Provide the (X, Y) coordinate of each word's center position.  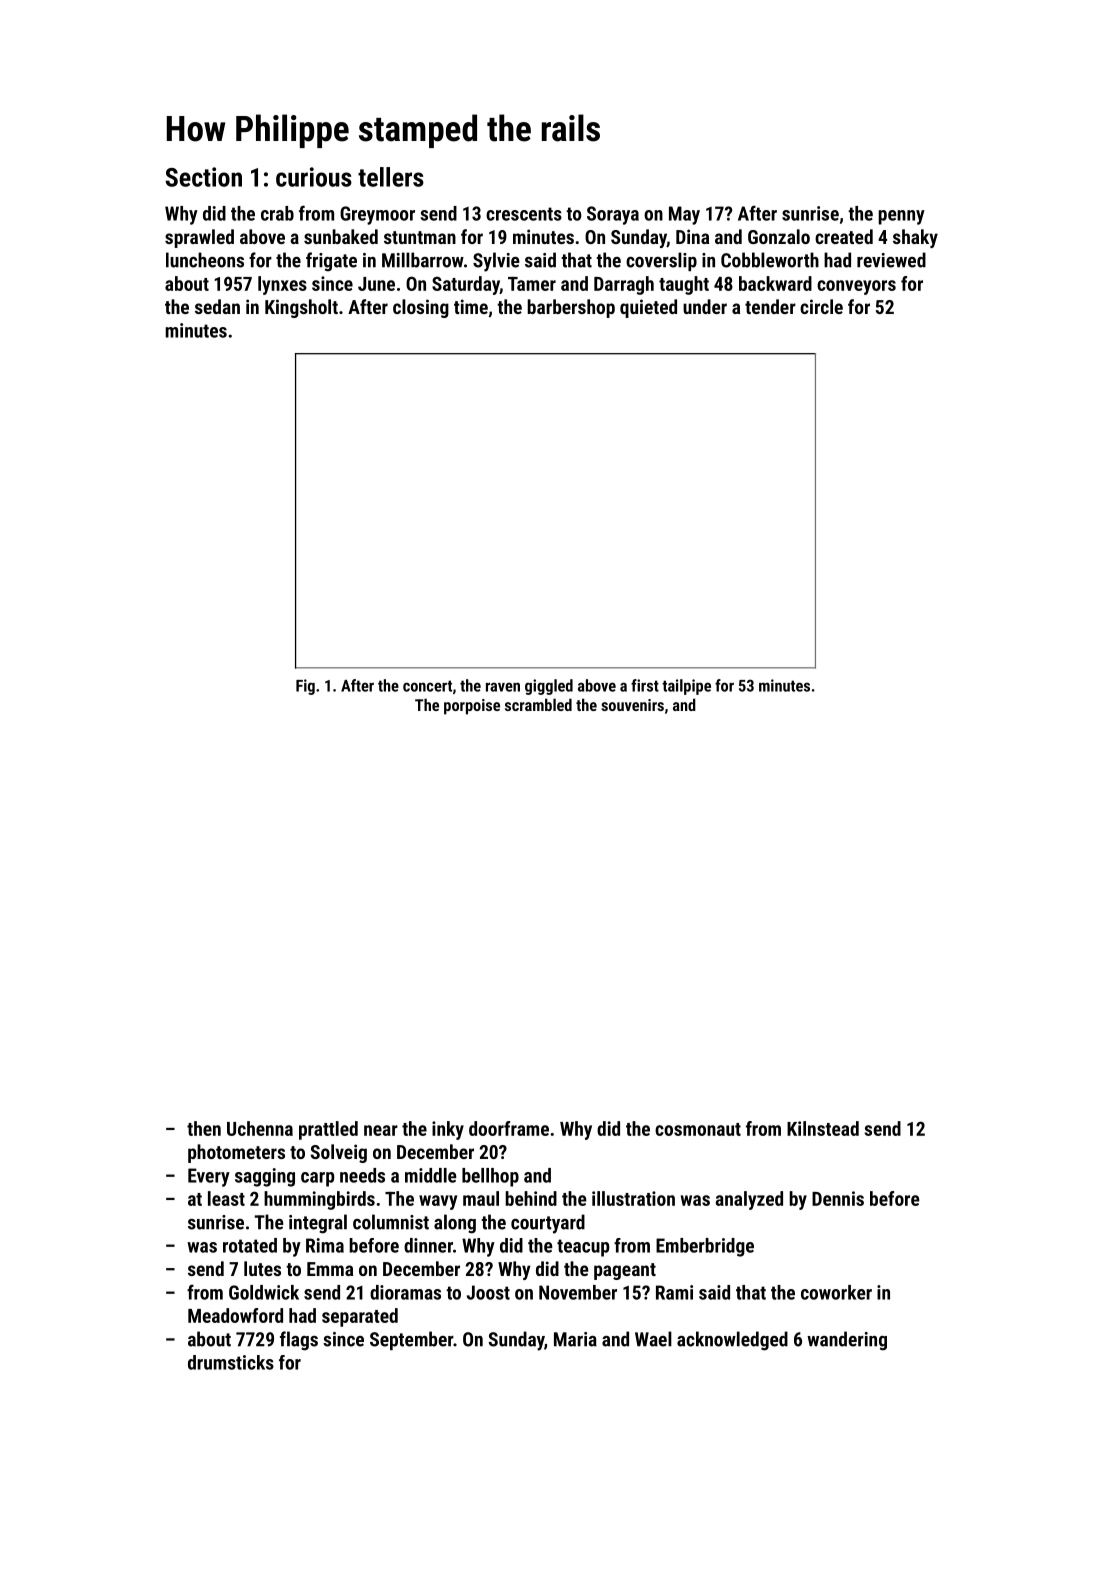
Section (203, 177)
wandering (847, 1341)
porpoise (472, 707)
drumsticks (231, 1362)
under (705, 306)
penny (901, 217)
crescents (524, 214)
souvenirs (632, 705)
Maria (575, 1339)
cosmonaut (698, 1129)
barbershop (571, 308)
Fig (305, 687)
